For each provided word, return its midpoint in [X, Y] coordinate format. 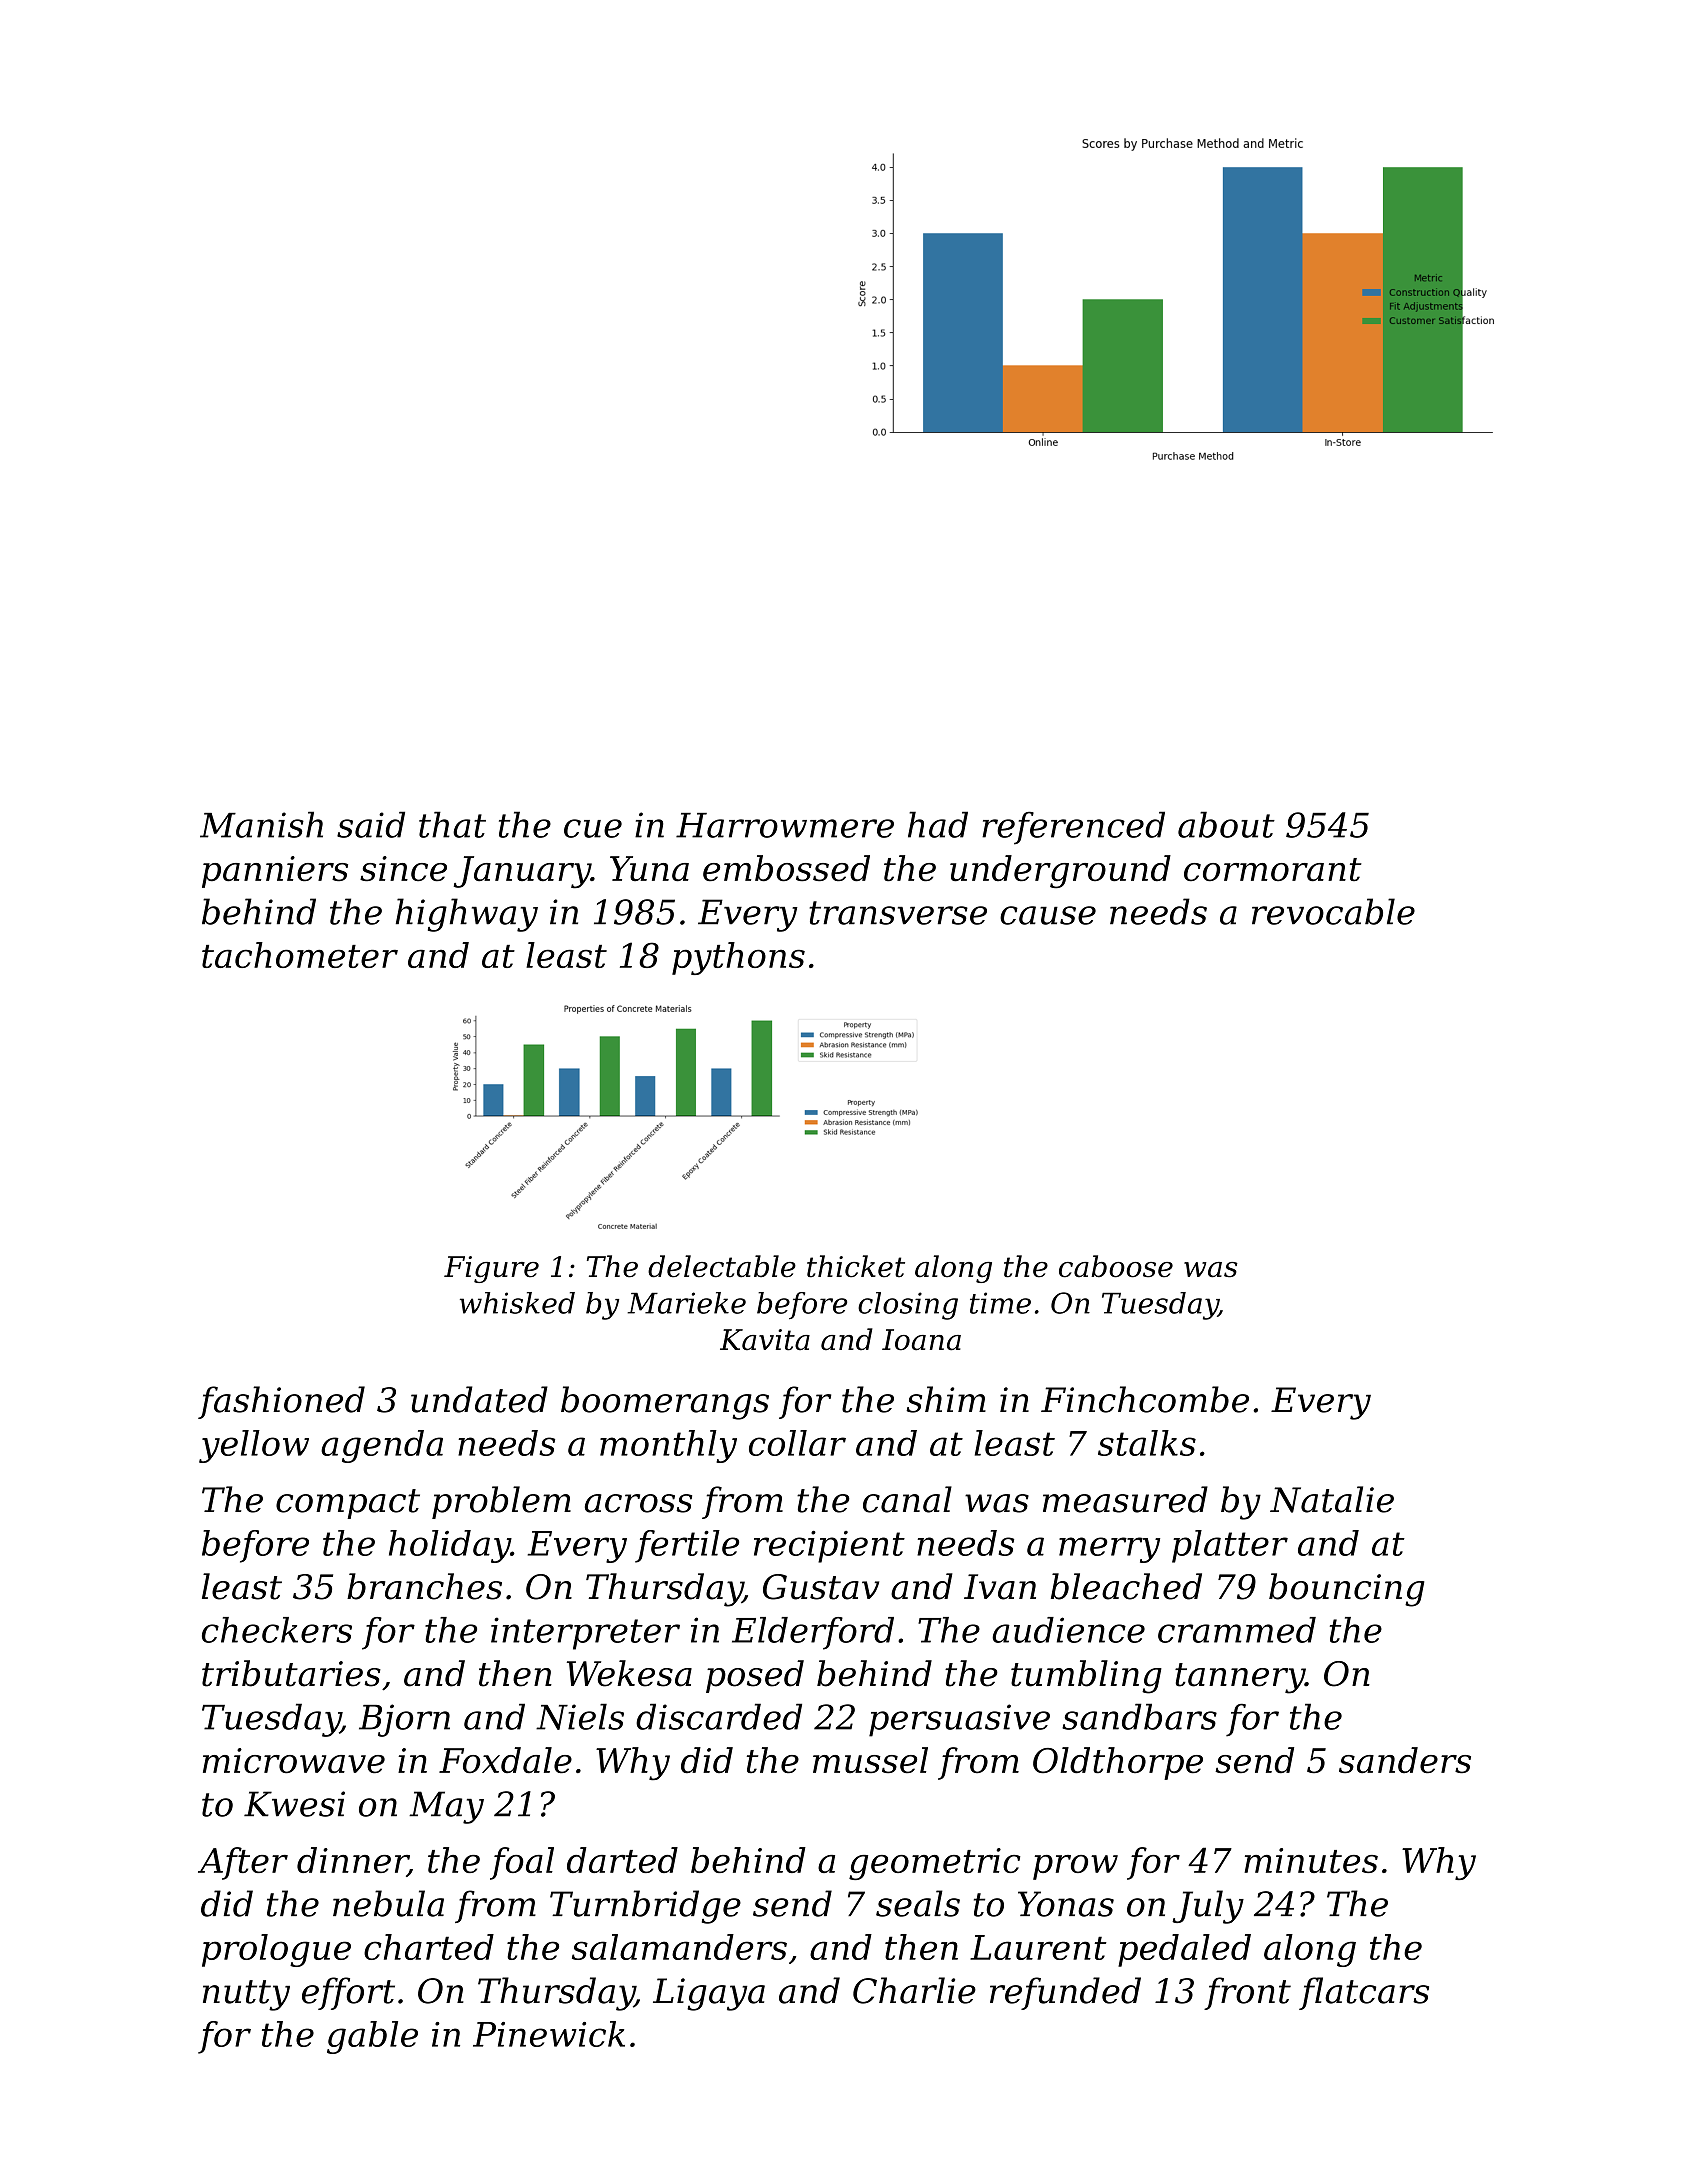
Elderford [813, 1633]
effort [348, 1993]
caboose [1116, 1266]
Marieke [686, 1303]
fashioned [281, 1402]
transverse [898, 913]
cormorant [1273, 870]
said [371, 824]
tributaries [291, 1673]
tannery [1240, 1678]
